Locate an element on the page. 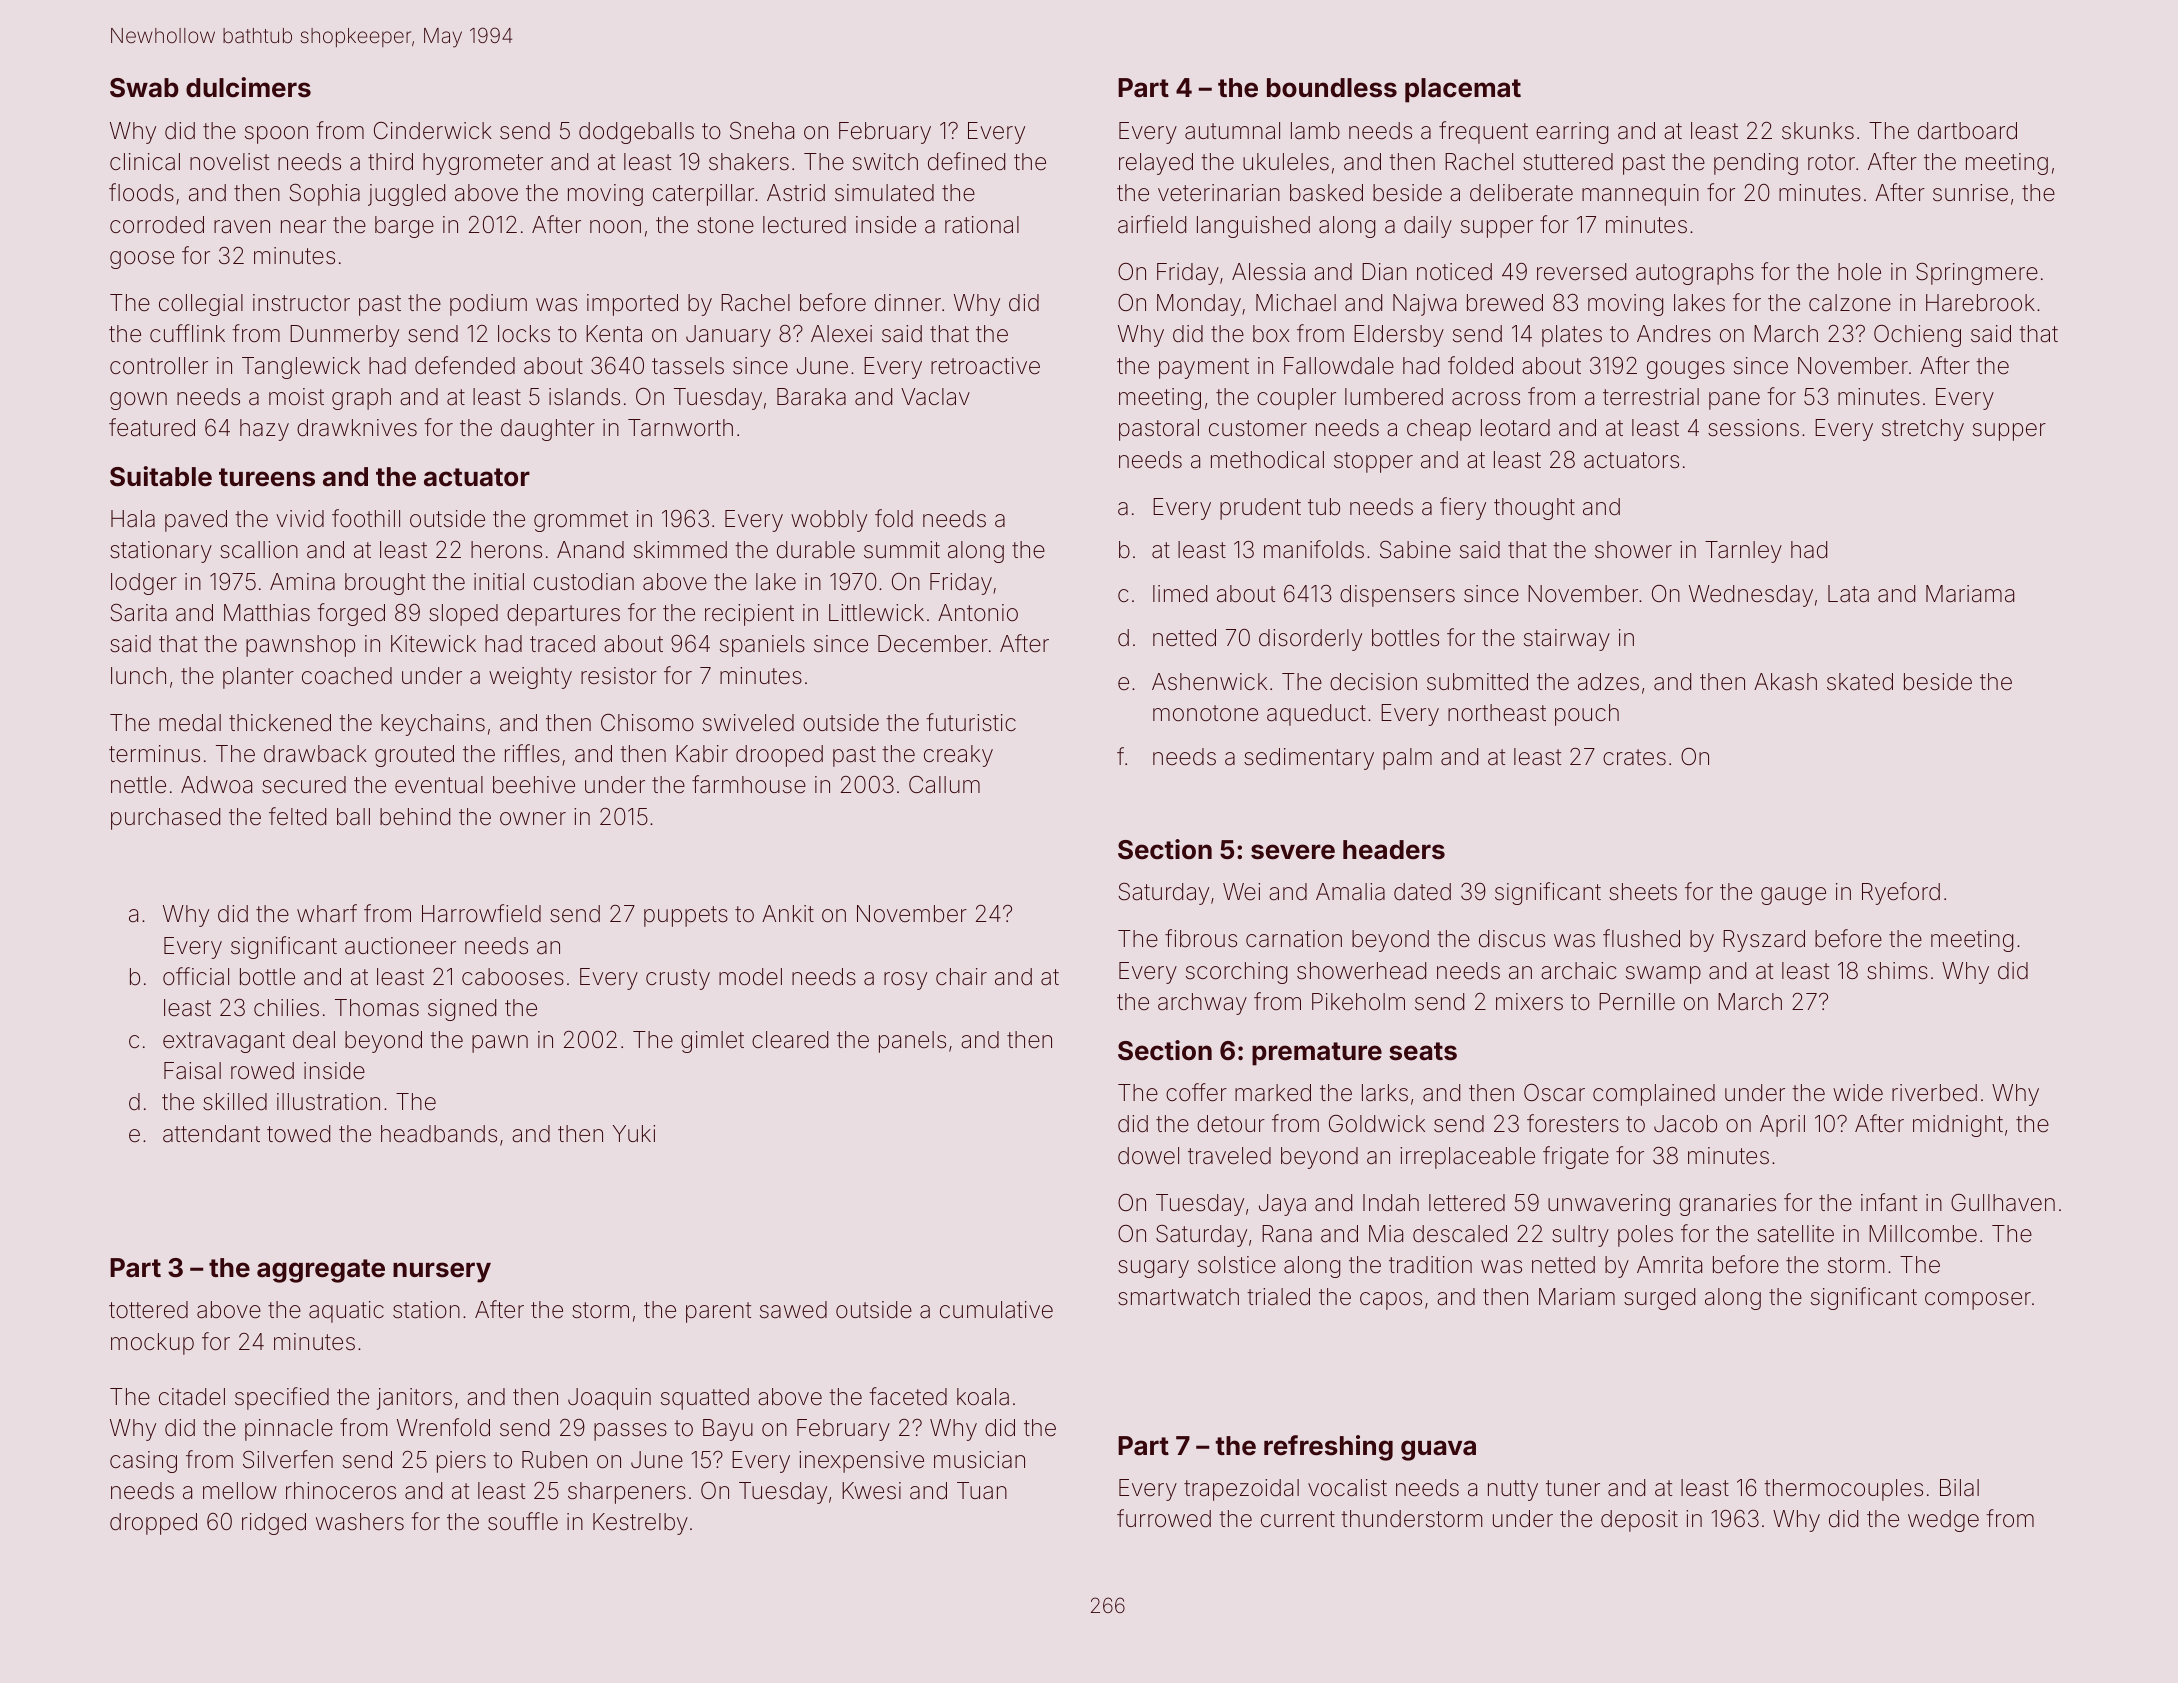 The image size is (2178, 1683). Ryeford is located at coordinates (1901, 893).
